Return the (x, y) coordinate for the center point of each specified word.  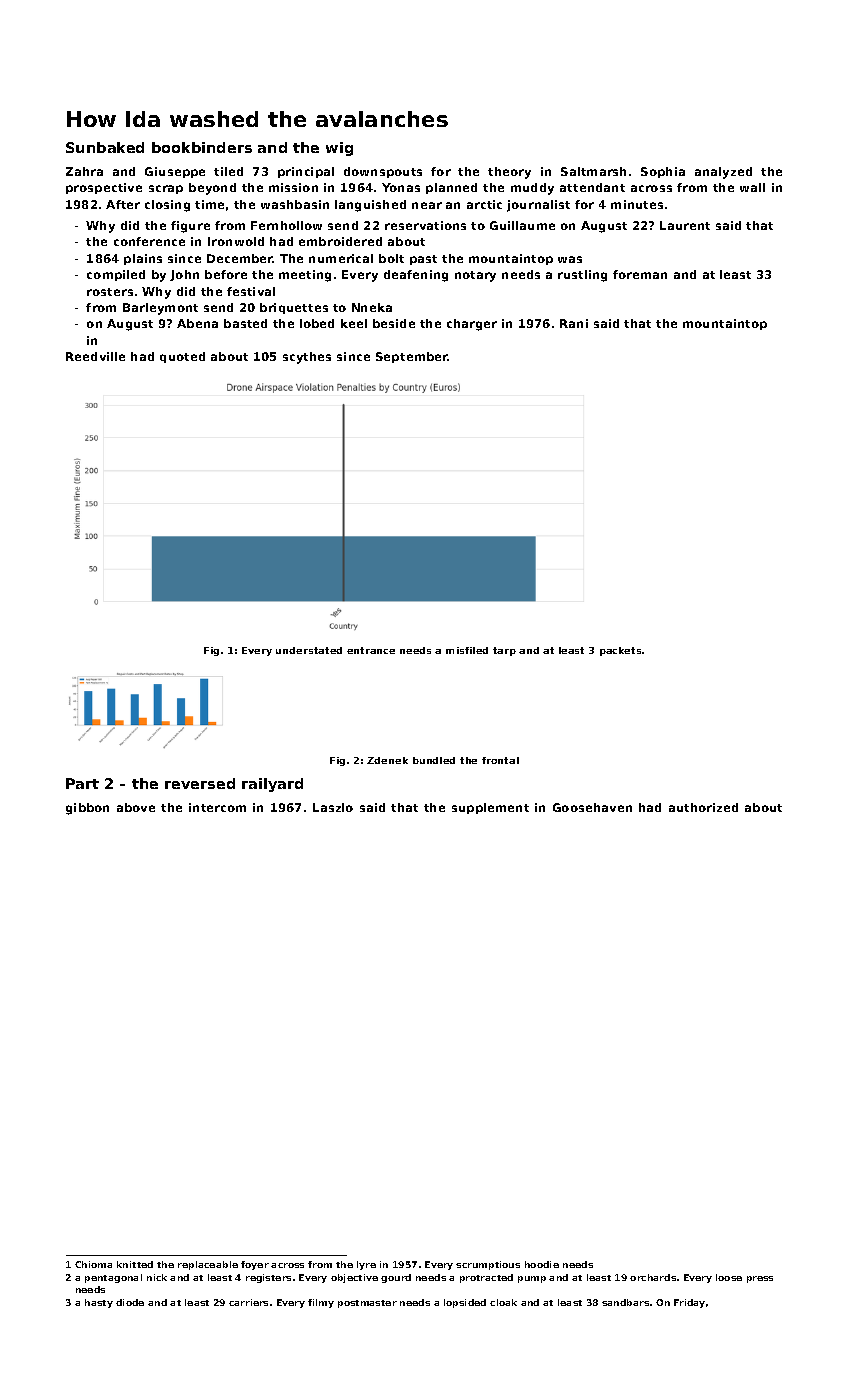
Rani (574, 323)
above (136, 807)
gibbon (87, 809)
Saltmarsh (593, 171)
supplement (490, 808)
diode (130, 1302)
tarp (504, 651)
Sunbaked (105, 147)
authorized (703, 807)
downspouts (383, 172)
